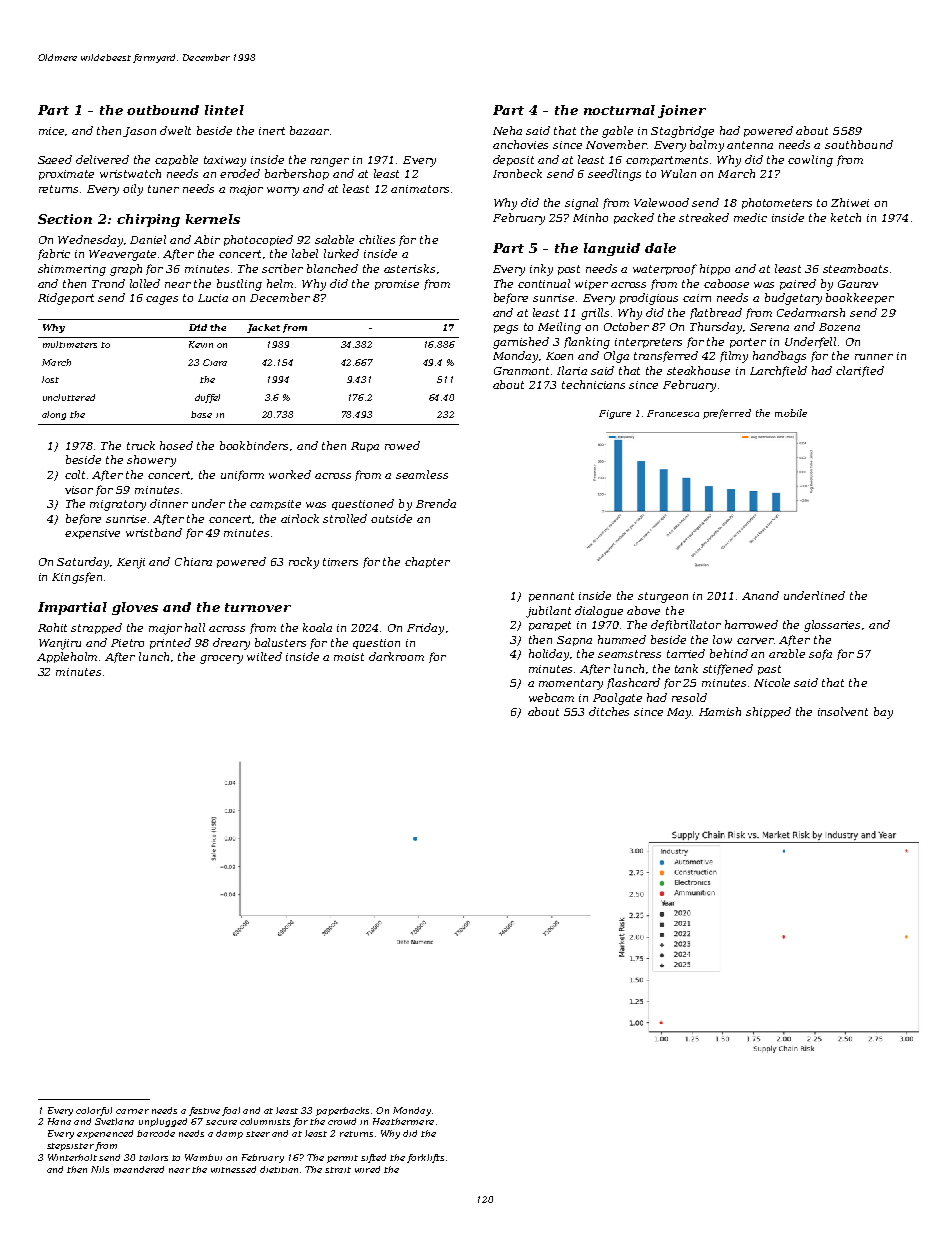 This screenshot has width=952, height=1233. Describe the element at coordinates (231, 1111) in the screenshot. I see `foal` at that location.
